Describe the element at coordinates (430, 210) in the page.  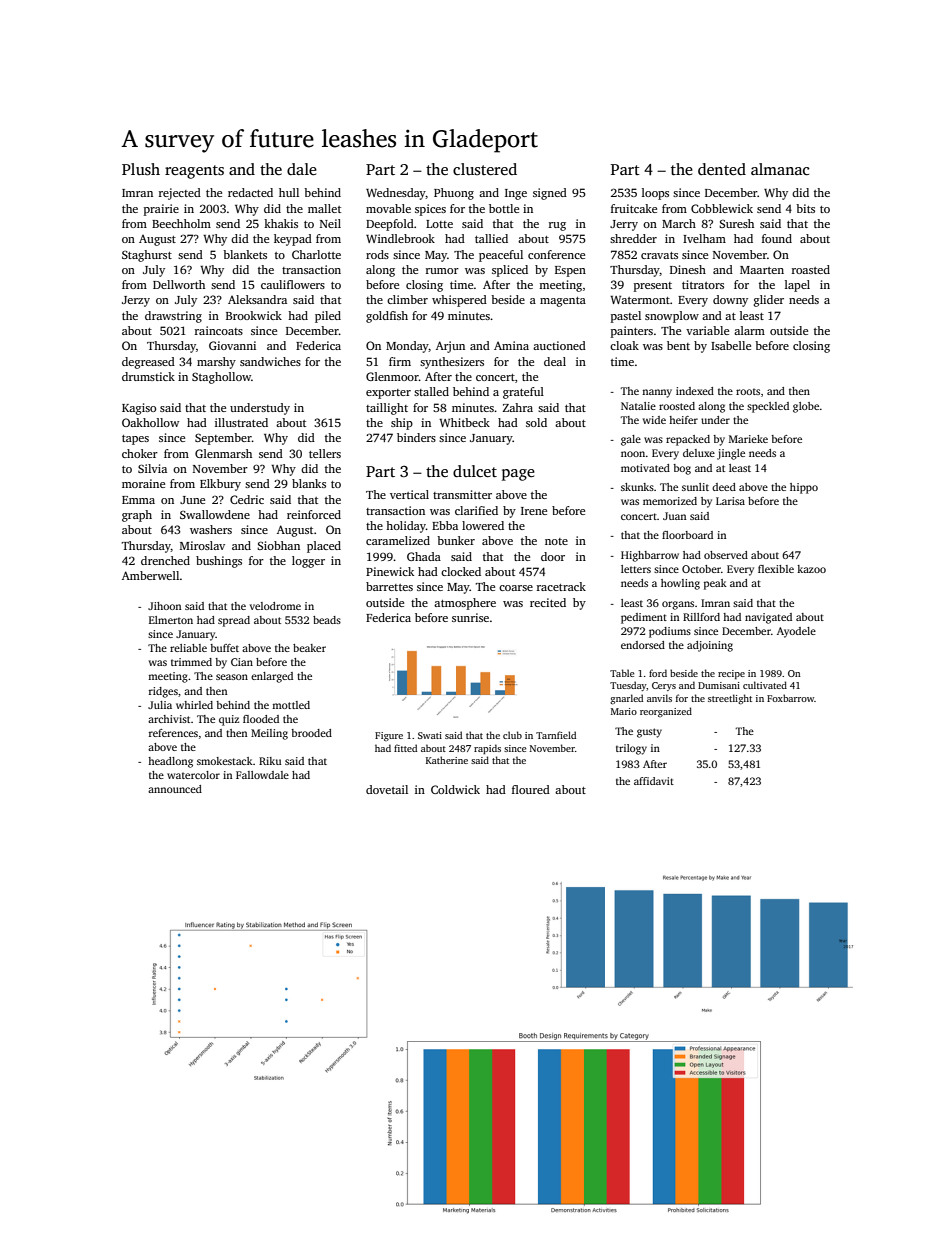
I see `spices` at that location.
